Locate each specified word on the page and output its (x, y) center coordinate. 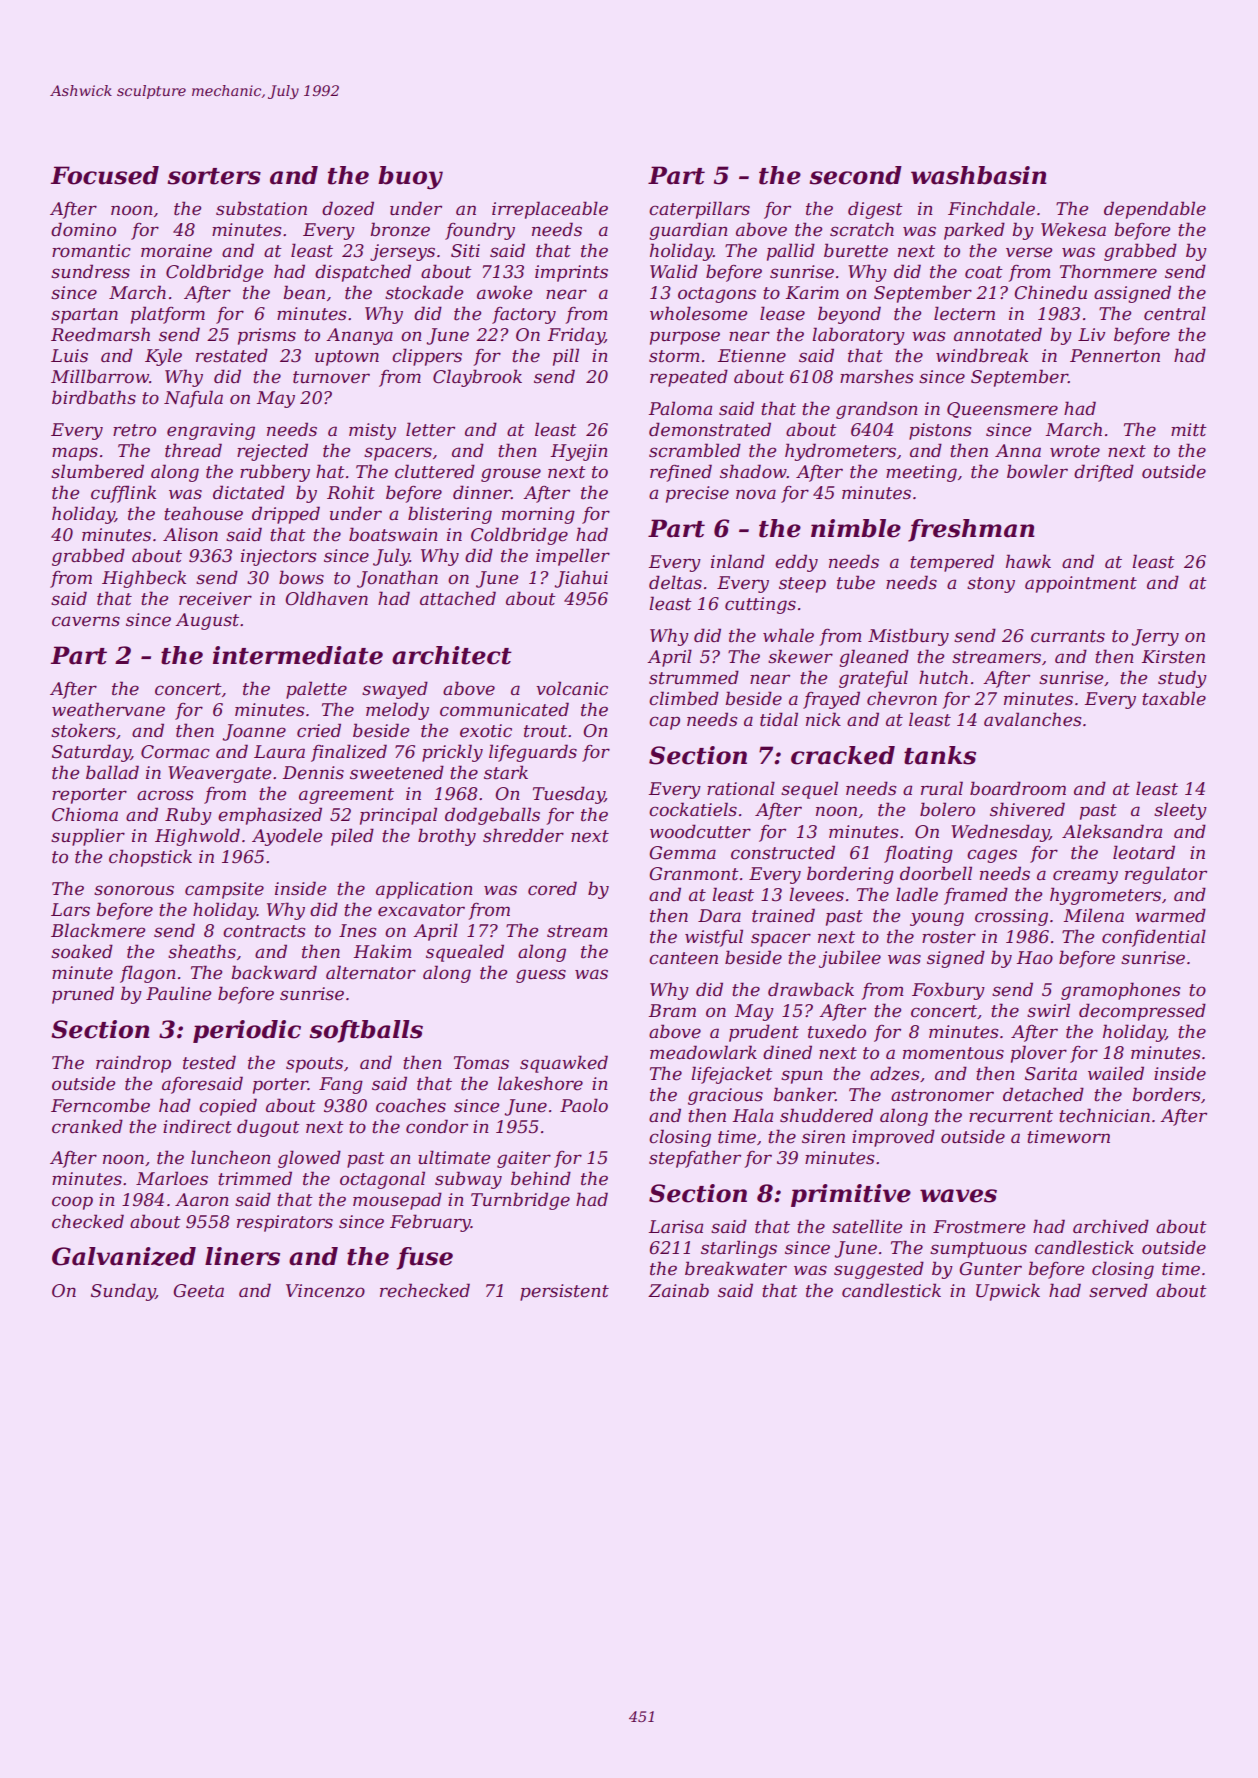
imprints (571, 273)
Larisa (675, 1227)
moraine (176, 251)
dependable (1155, 210)
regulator (1166, 875)
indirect (197, 1126)
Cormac (175, 752)
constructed (783, 852)
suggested (879, 1270)
